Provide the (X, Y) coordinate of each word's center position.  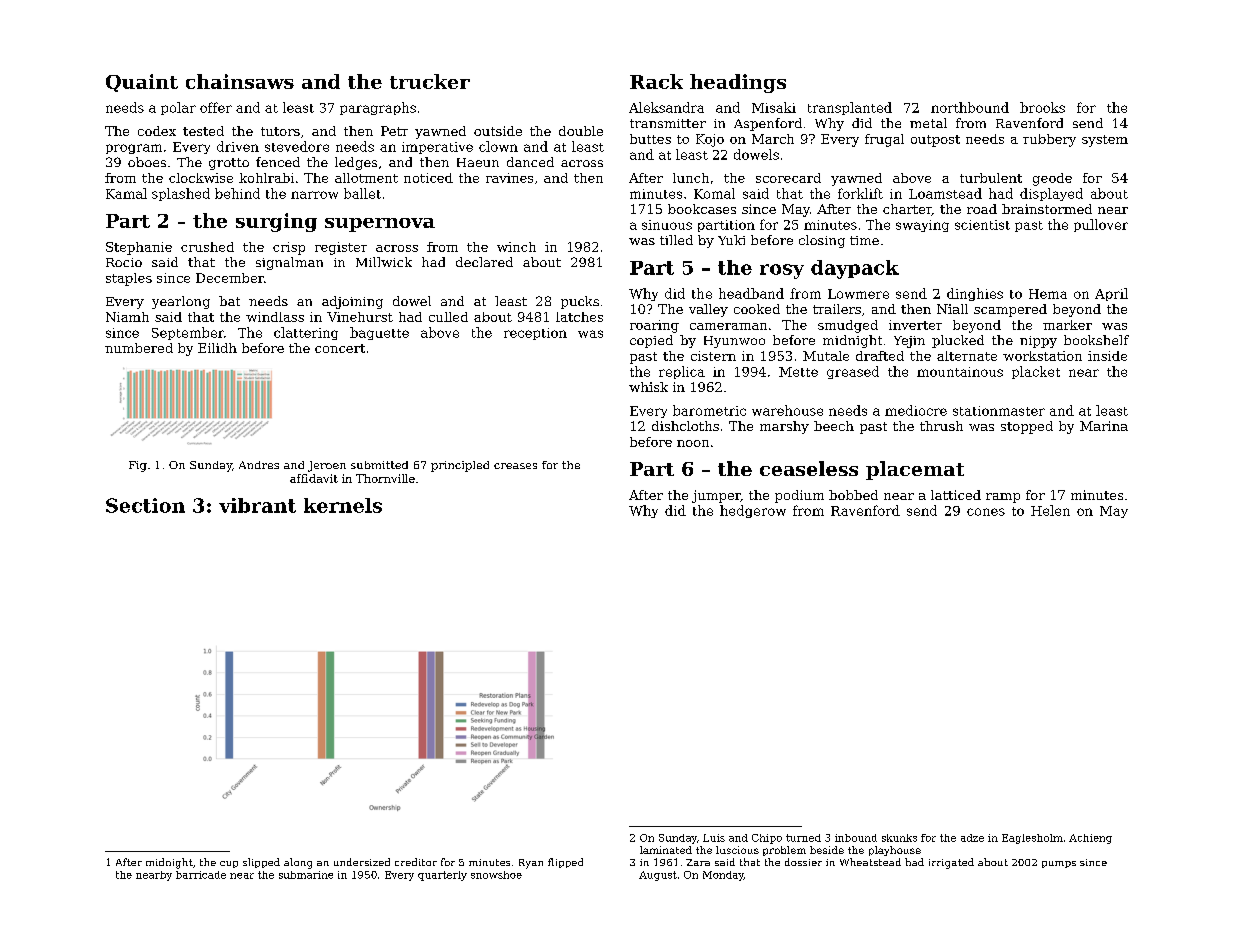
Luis (714, 838)
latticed (956, 495)
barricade (201, 875)
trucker (430, 81)
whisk (648, 387)
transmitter (668, 123)
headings (738, 83)
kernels (343, 505)
